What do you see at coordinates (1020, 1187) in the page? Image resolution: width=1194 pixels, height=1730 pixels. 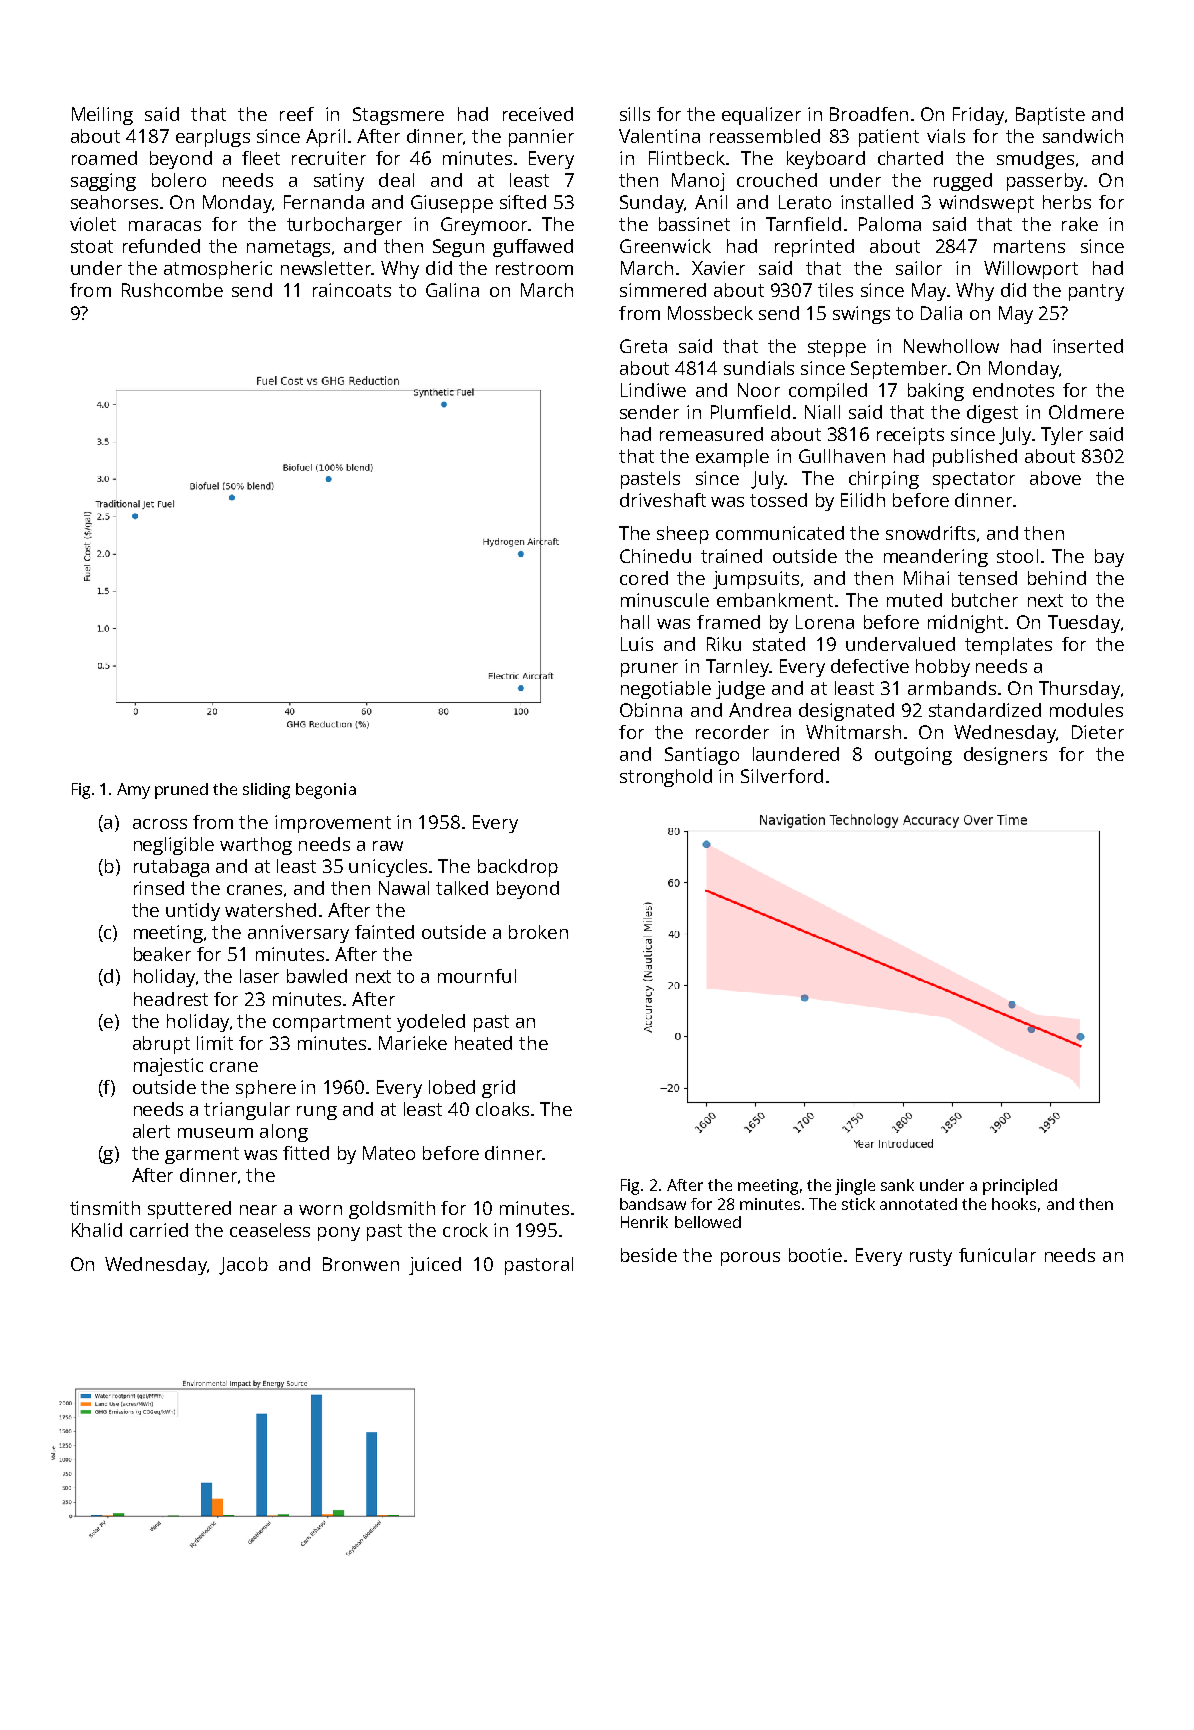 I see `principled` at bounding box center [1020, 1187].
